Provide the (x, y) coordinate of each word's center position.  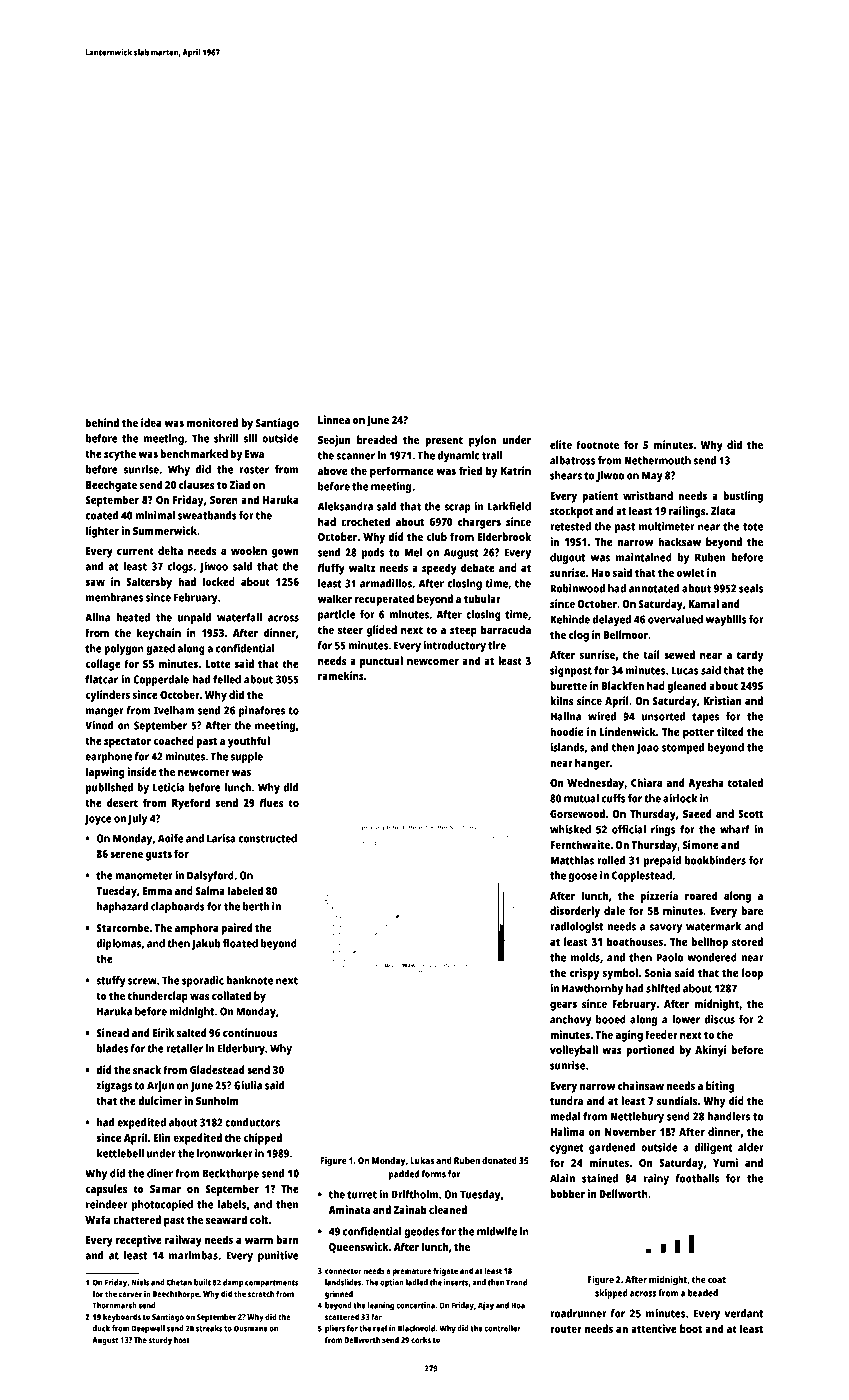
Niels (140, 1282)
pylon (482, 441)
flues (272, 802)
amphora (197, 929)
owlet (691, 572)
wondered (712, 957)
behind (102, 422)
